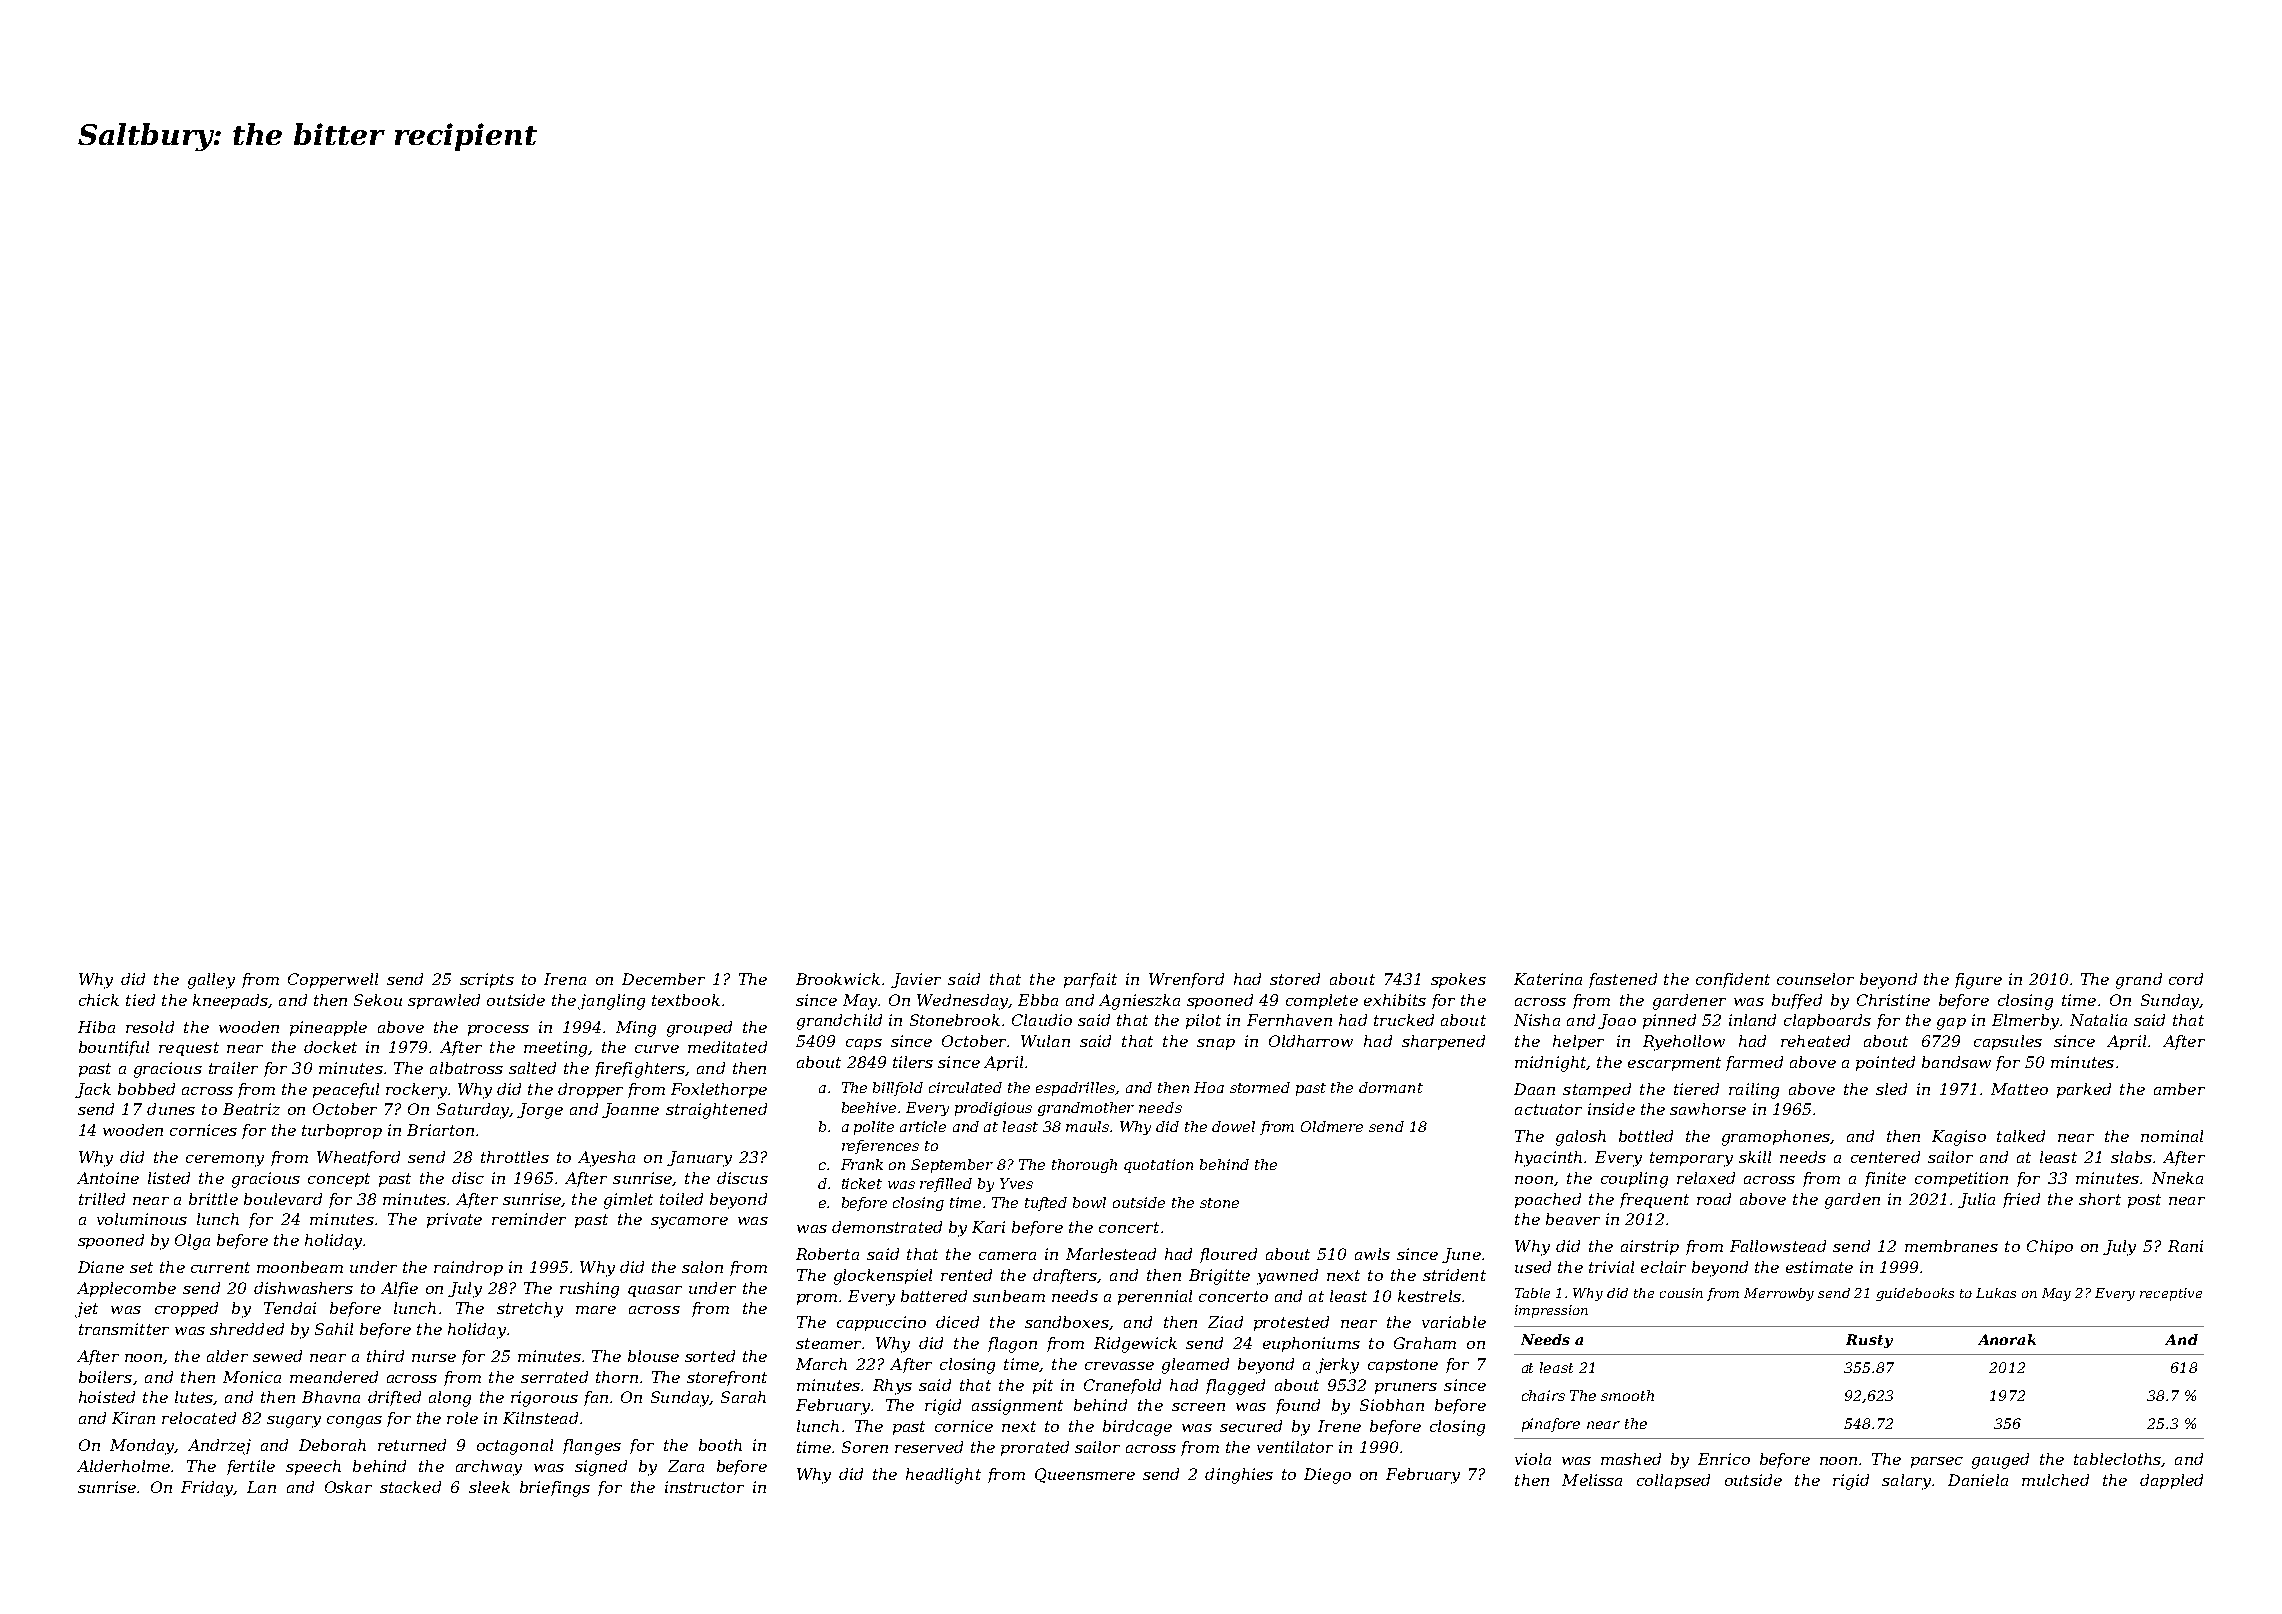  What do you see at coordinates (348, 1487) in the document?
I see `Oskar` at bounding box center [348, 1487].
